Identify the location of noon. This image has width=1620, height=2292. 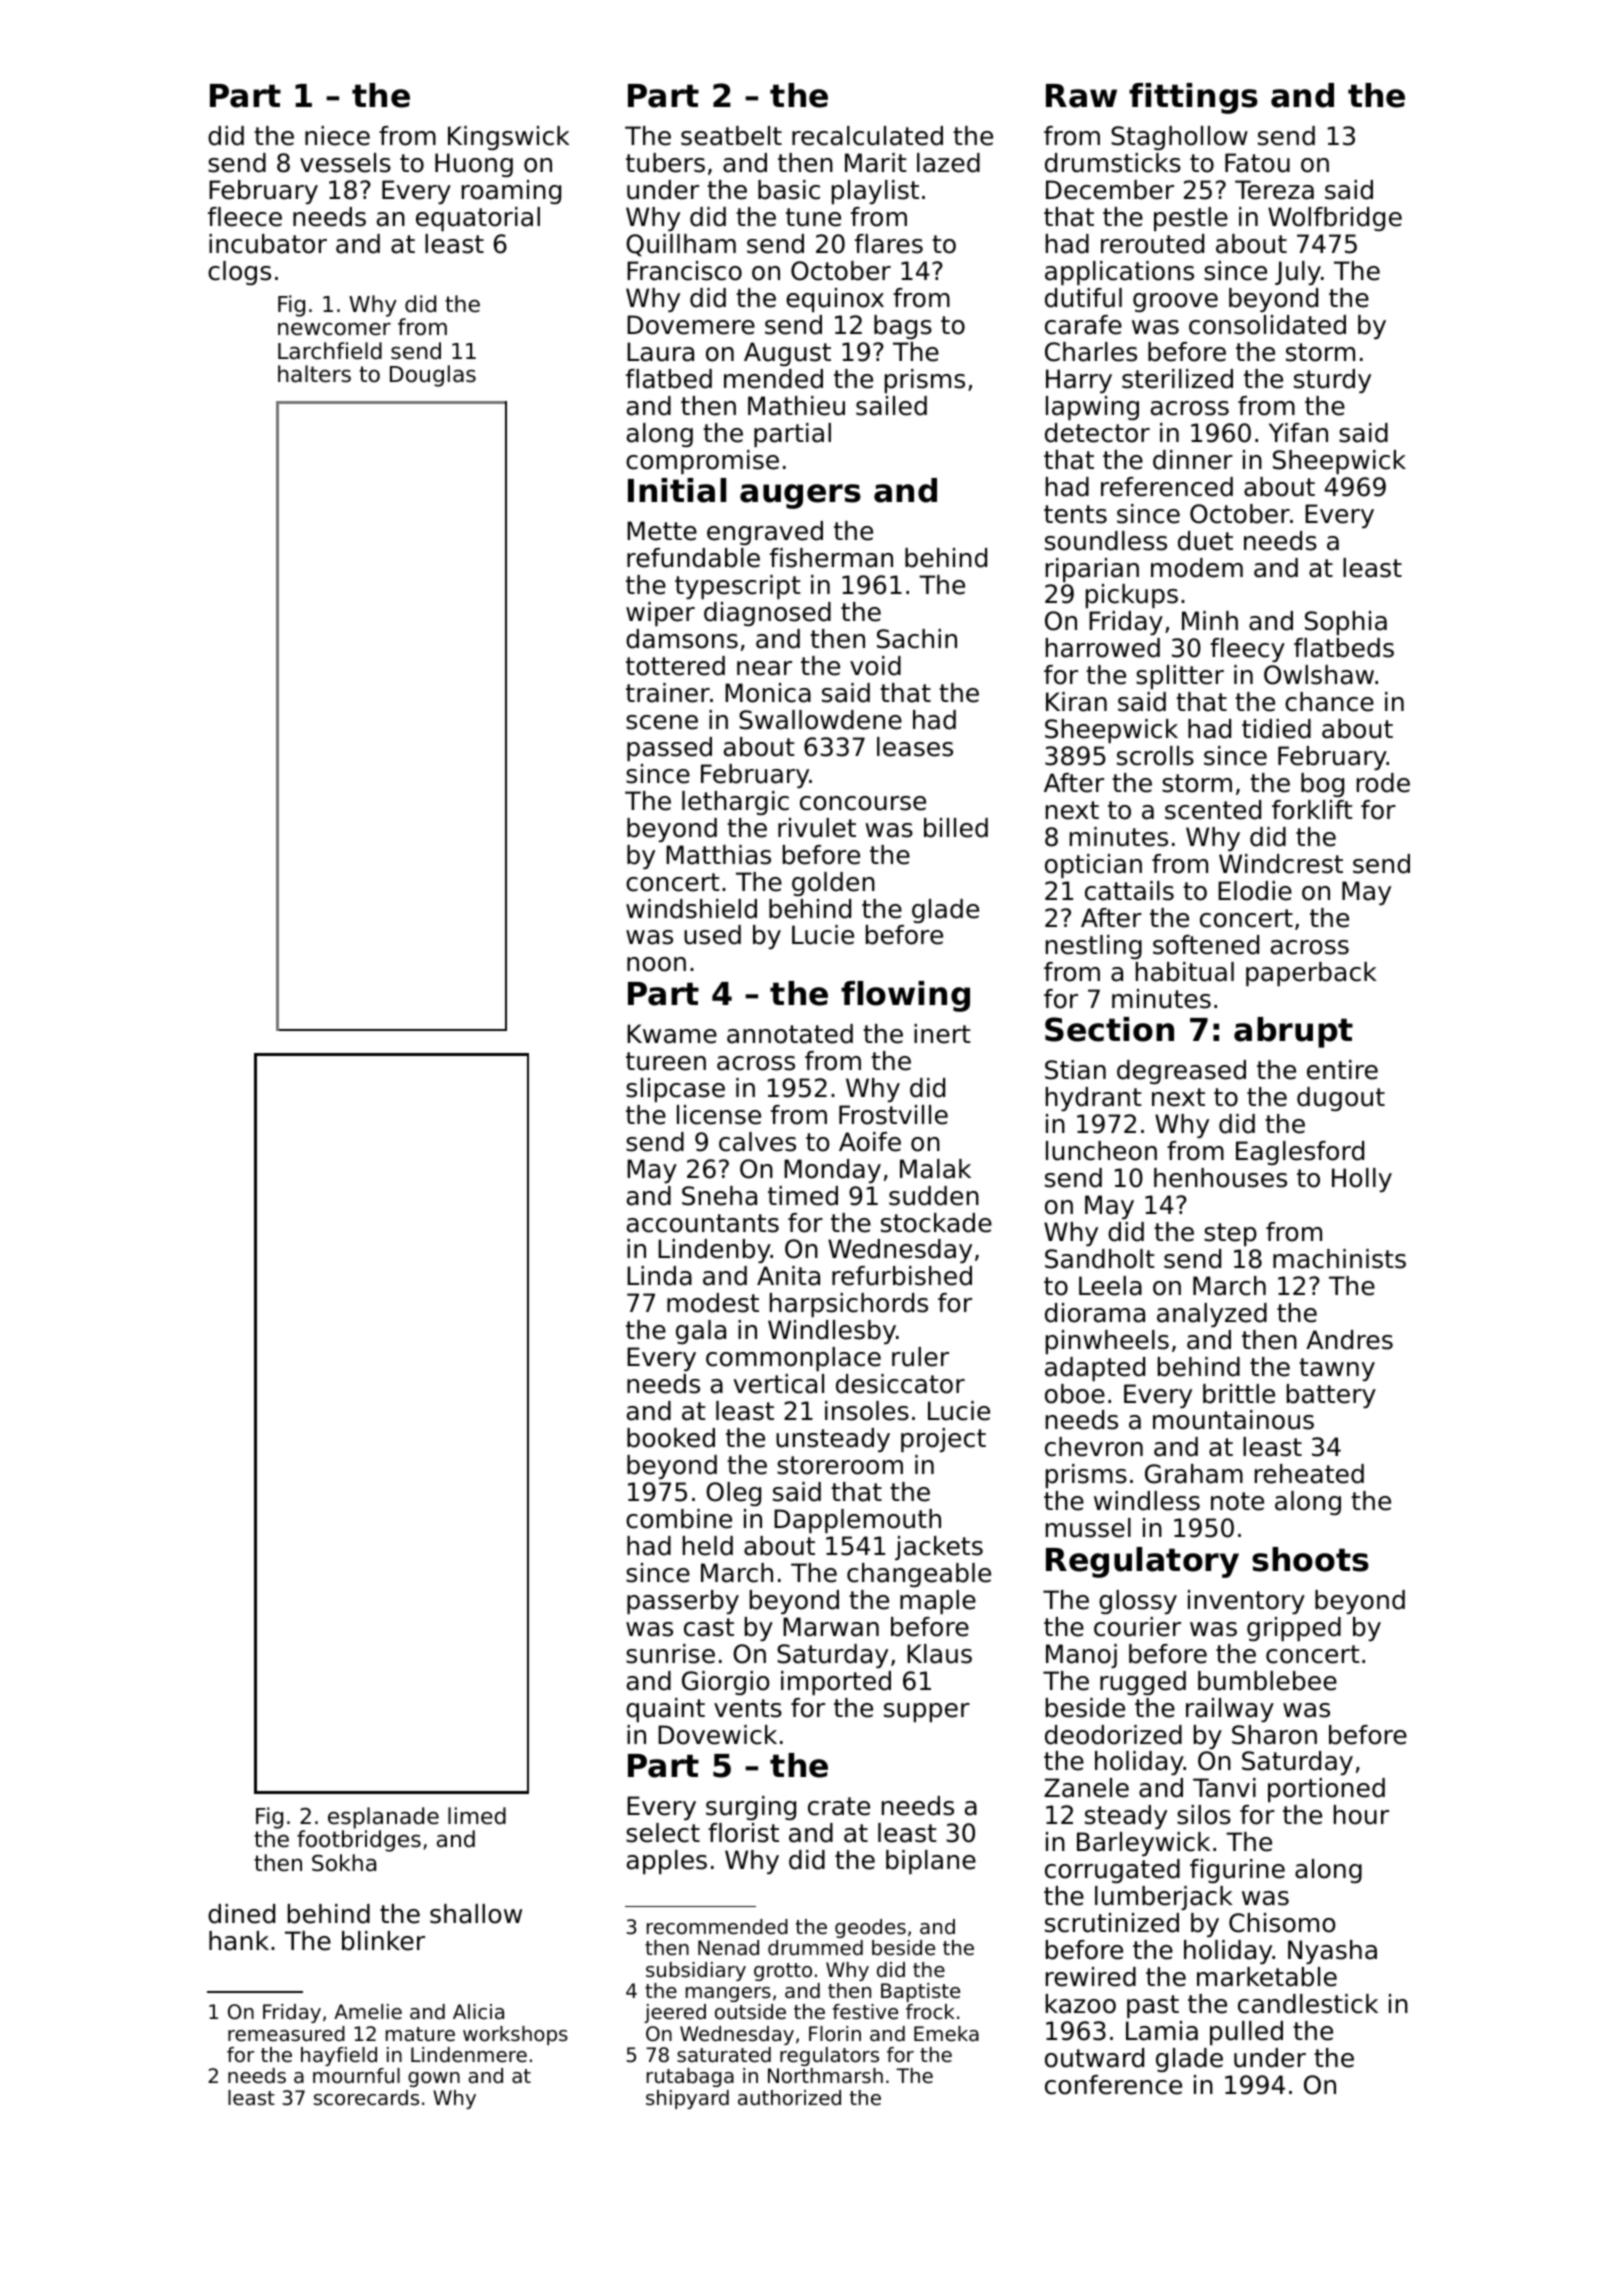
(656, 964).
